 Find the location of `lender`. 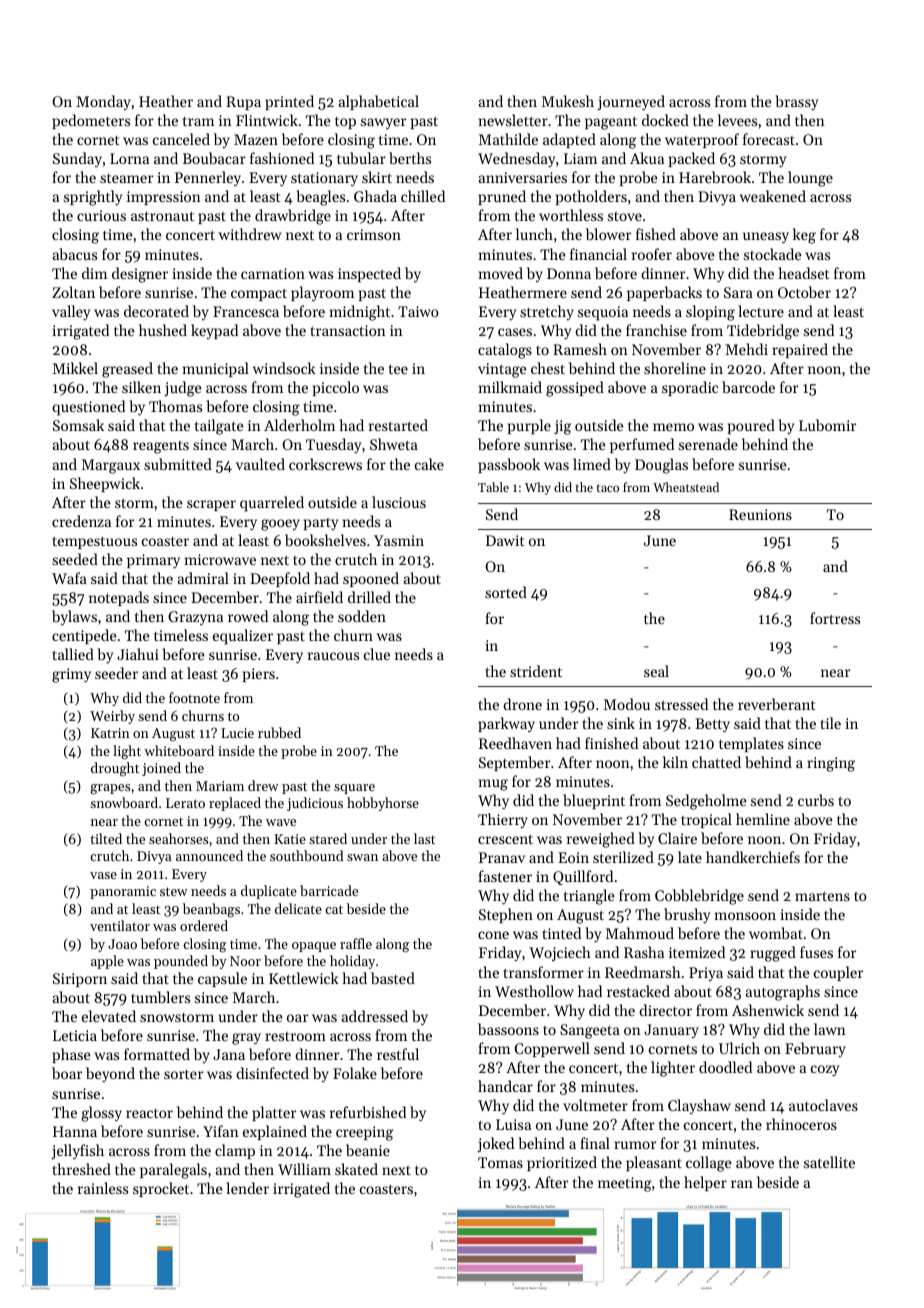

lender is located at coordinates (247, 1188).
